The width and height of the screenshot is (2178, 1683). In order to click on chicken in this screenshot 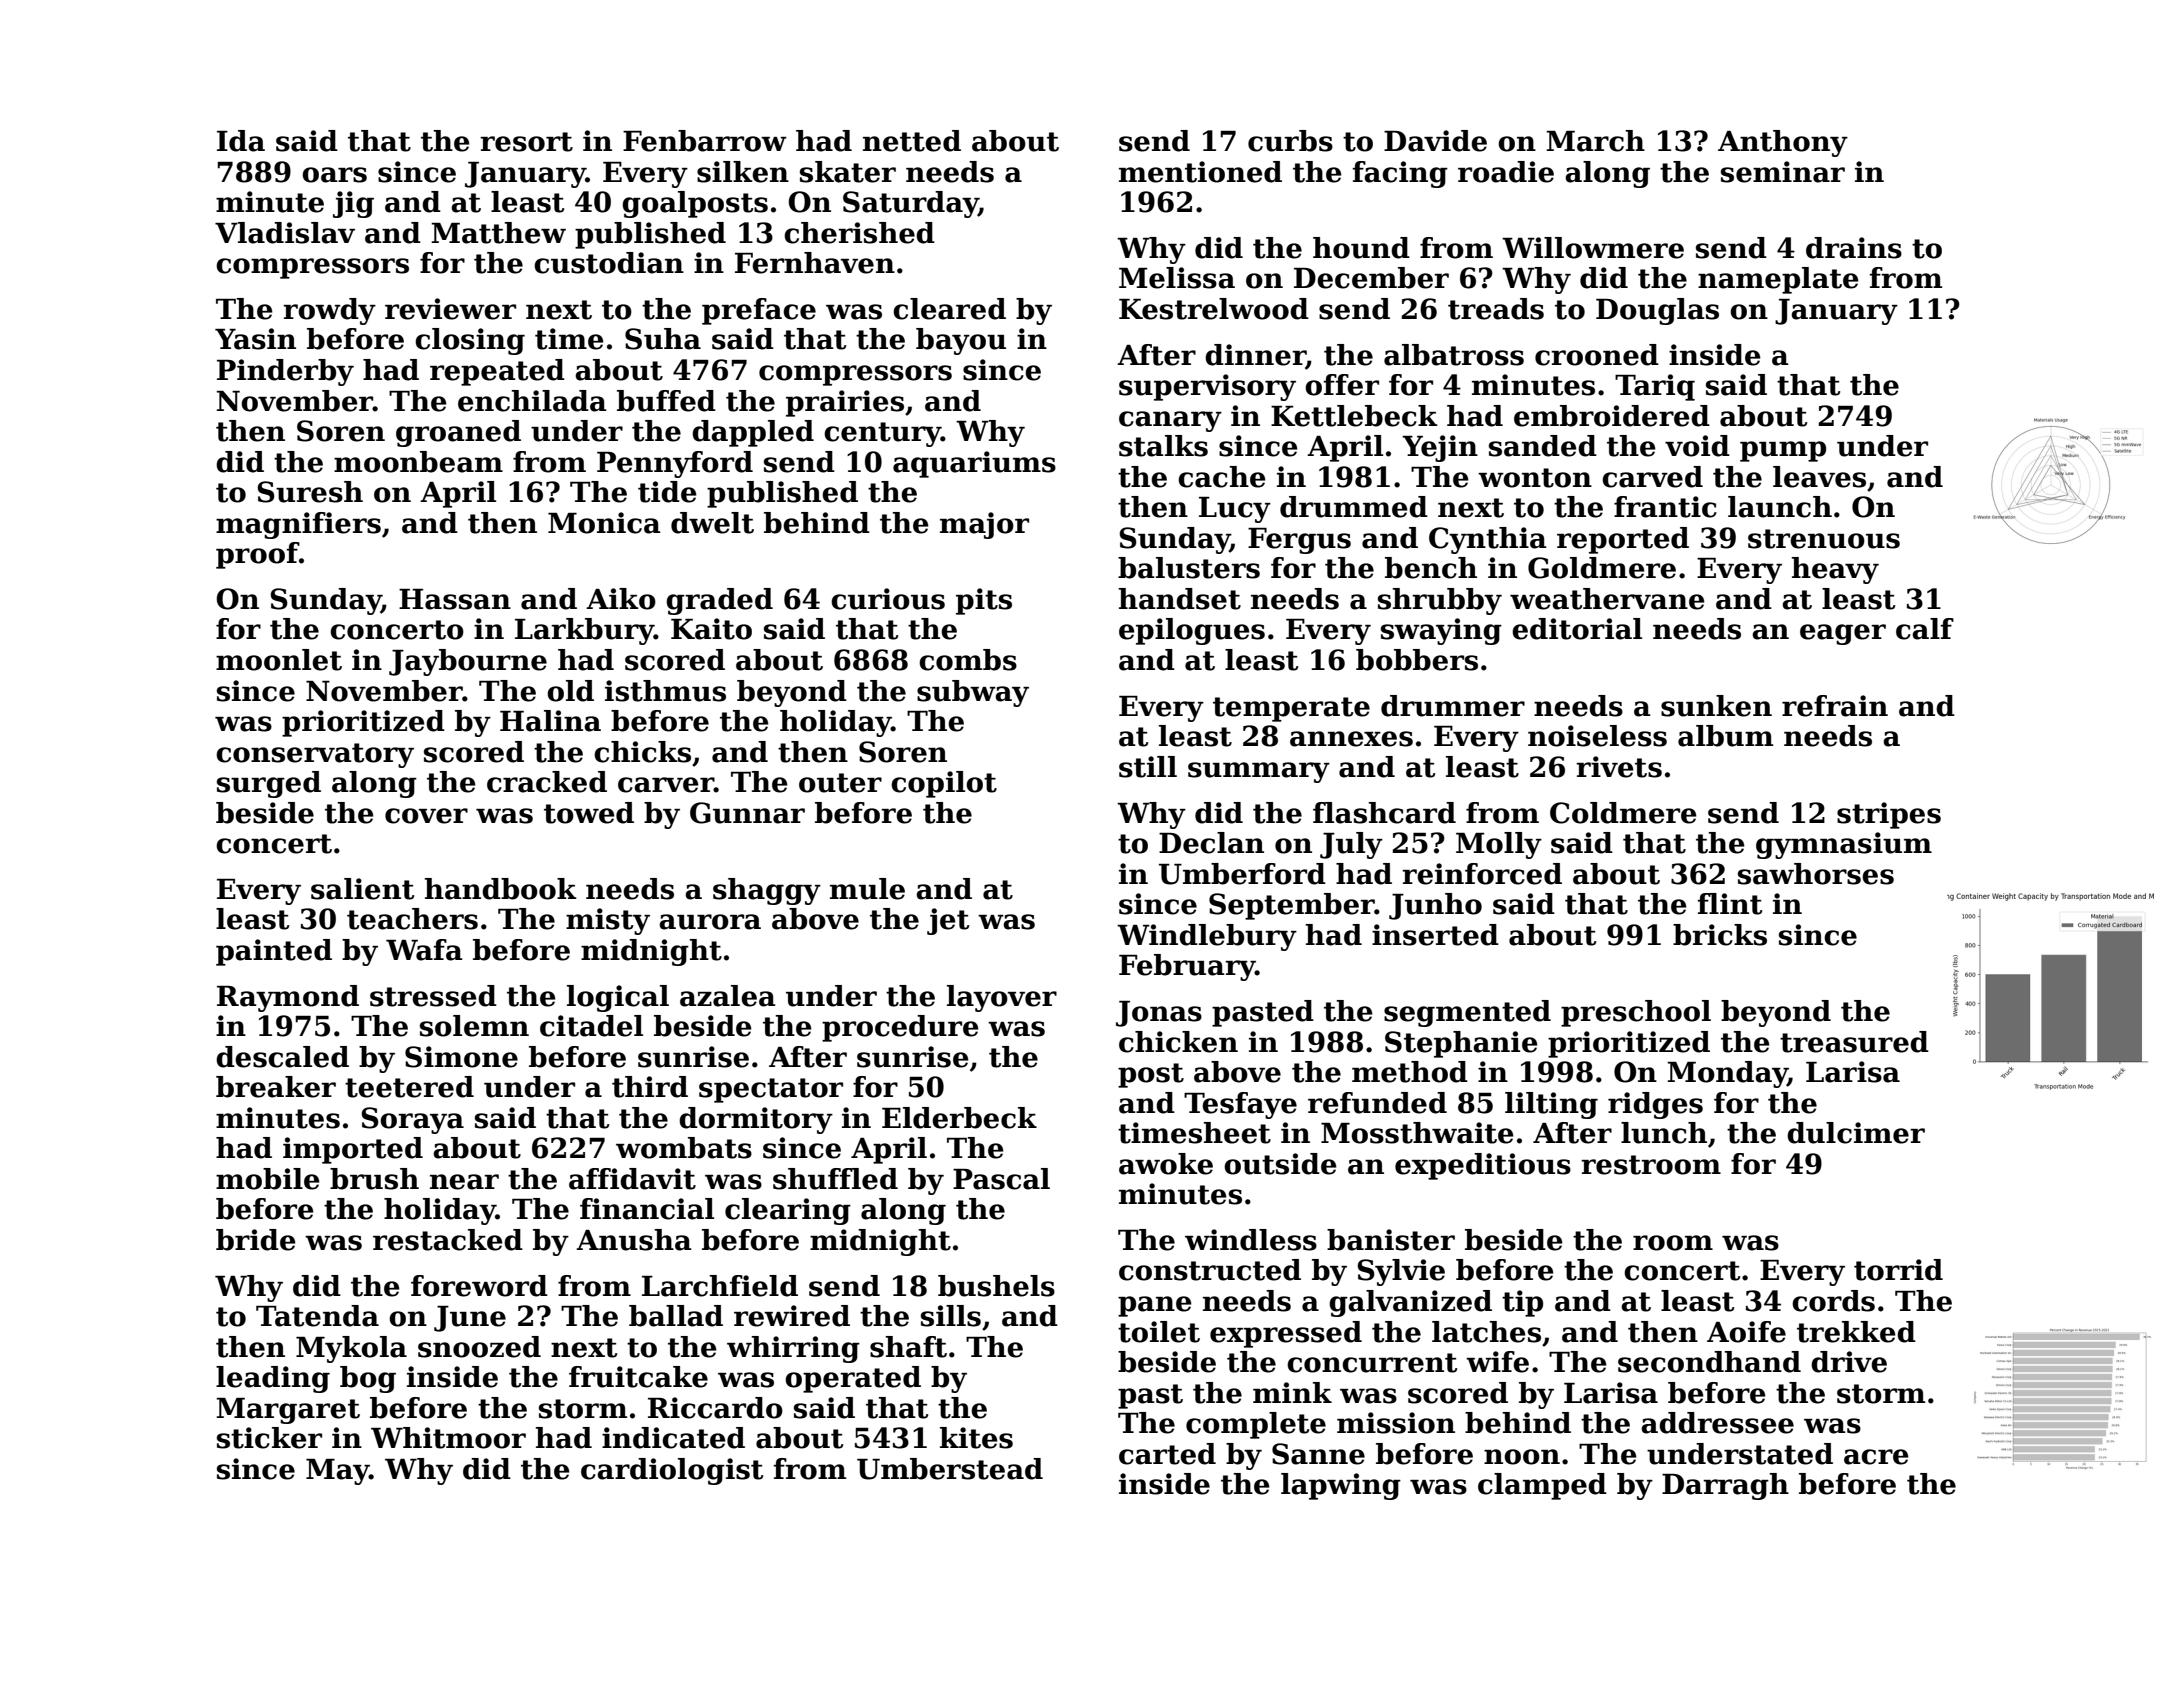, I will do `click(1178, 1042)`.
